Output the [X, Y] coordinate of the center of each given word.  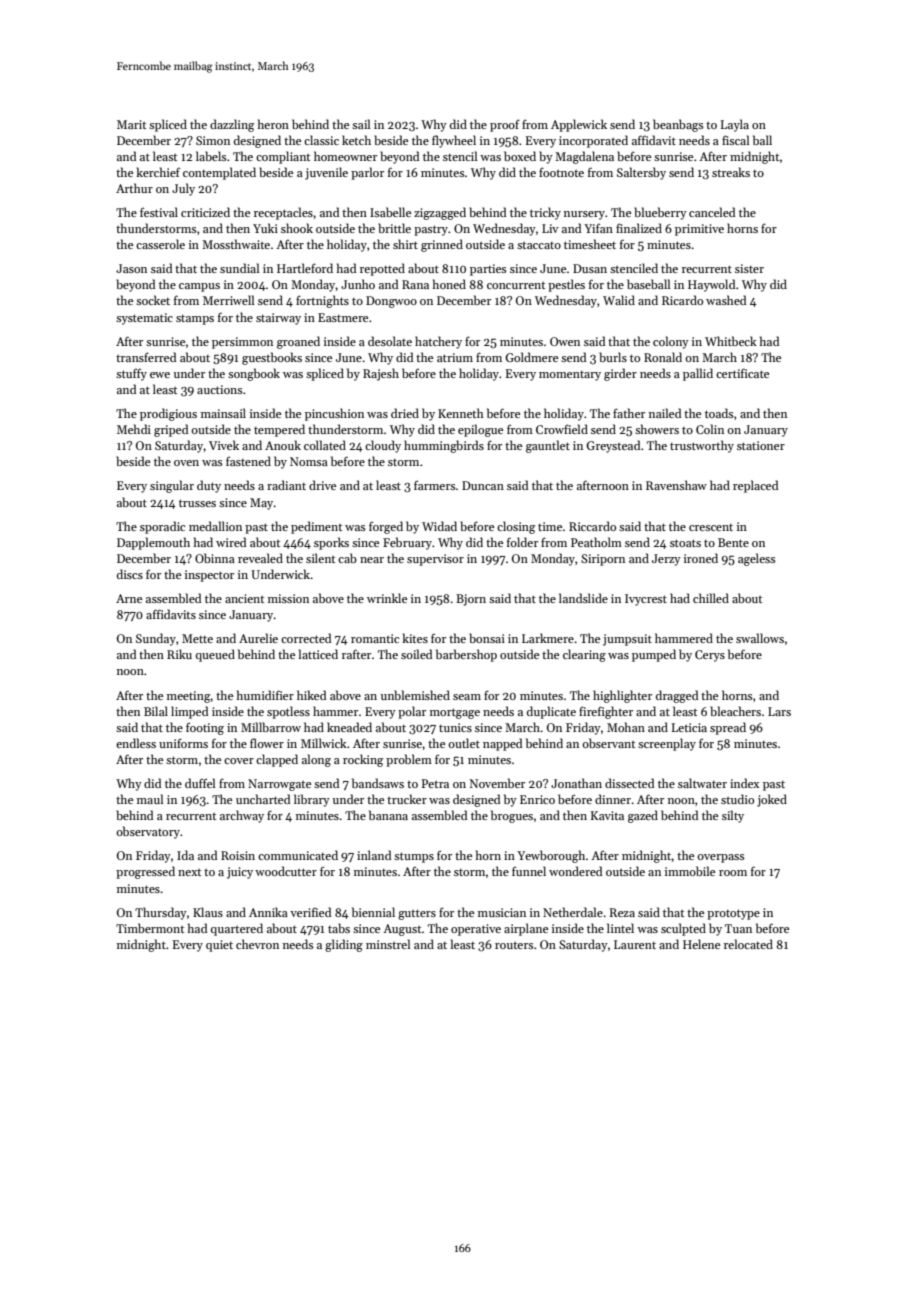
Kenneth [461, 413]
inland [374, 855]
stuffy [131, 375]
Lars [779, 711]
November [497, 783]
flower [267, 743]
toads [719, 413]
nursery [584, 215]
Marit [131, 124]
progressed [145, 872]
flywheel [454, 141]
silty [733, 816]
